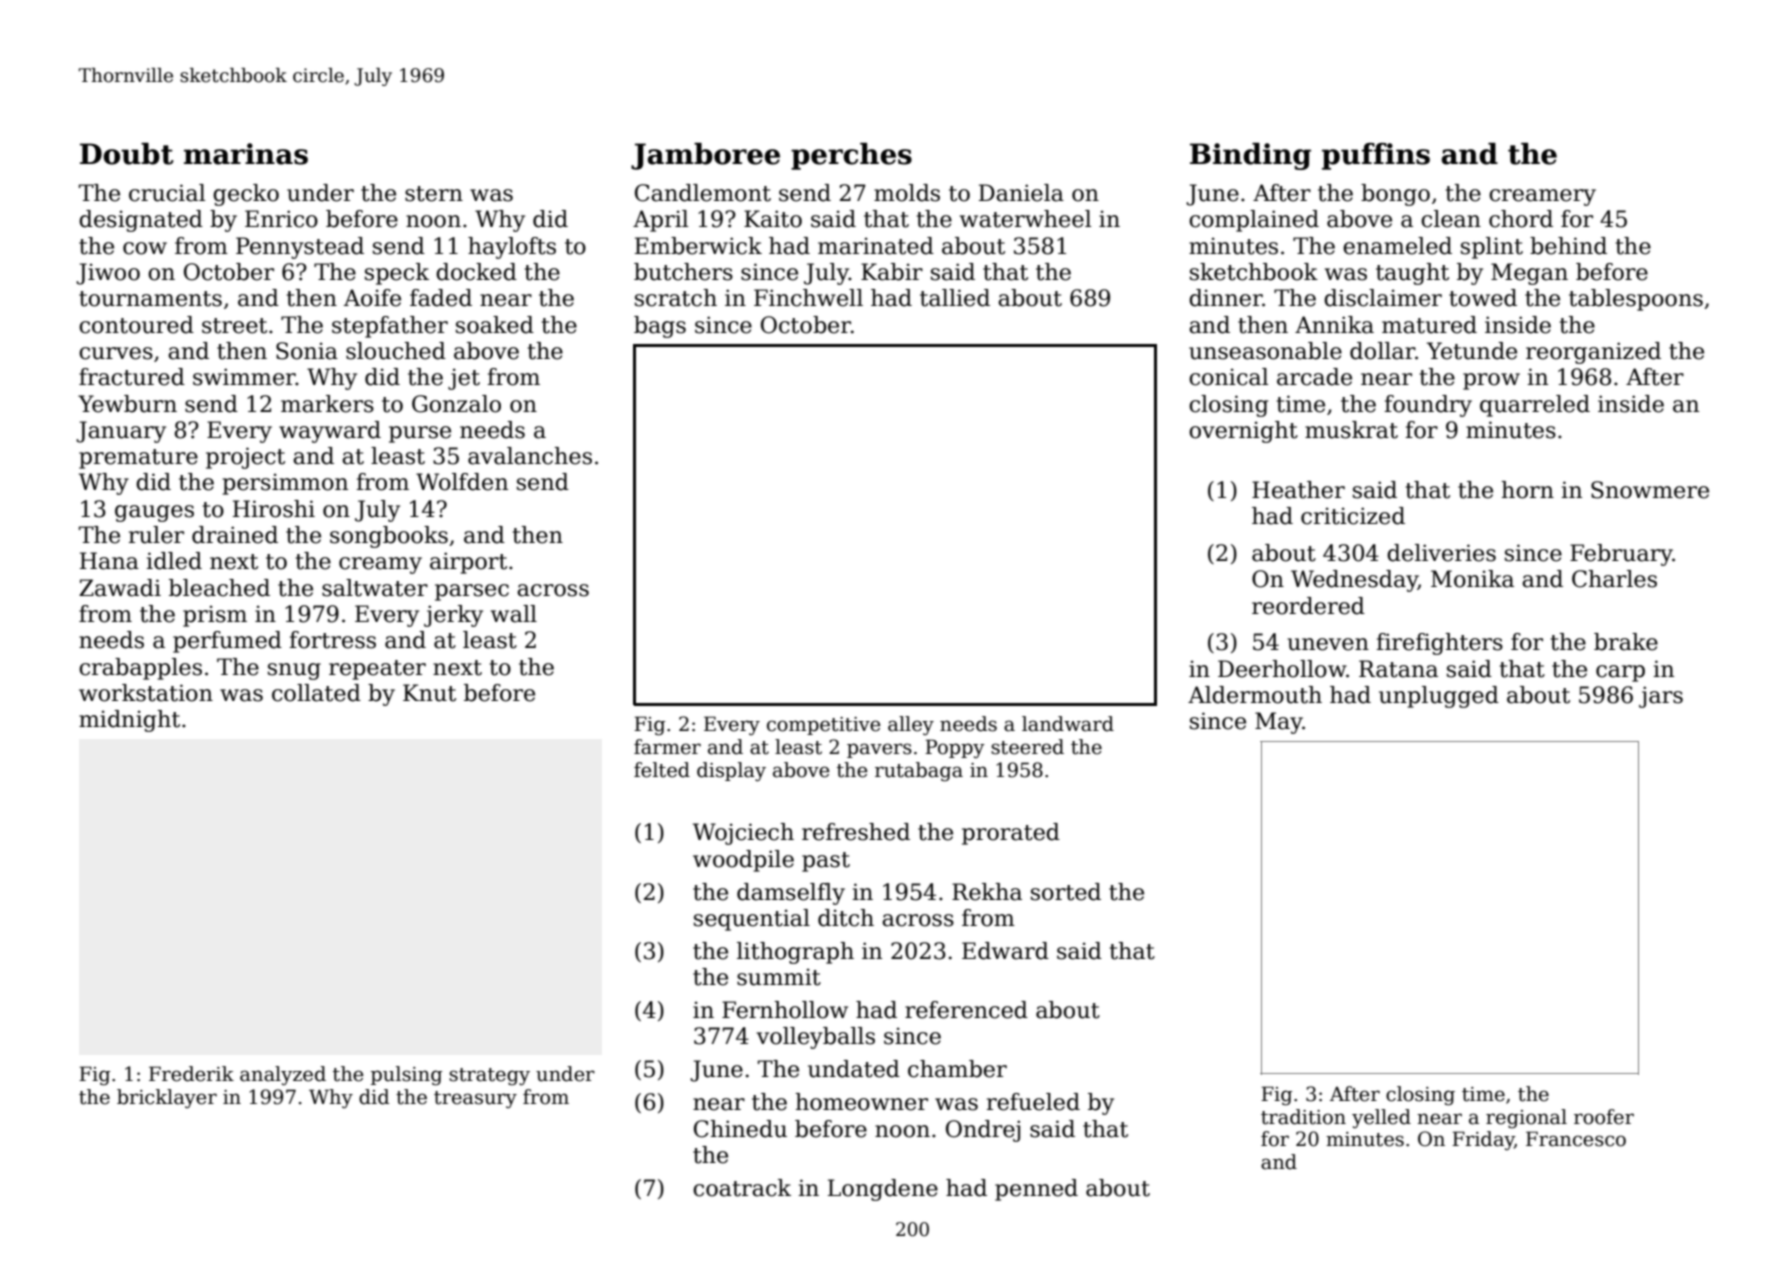 The width and height of the page is (1790, 1265). I want to click on Knut, so click(429, 693).
